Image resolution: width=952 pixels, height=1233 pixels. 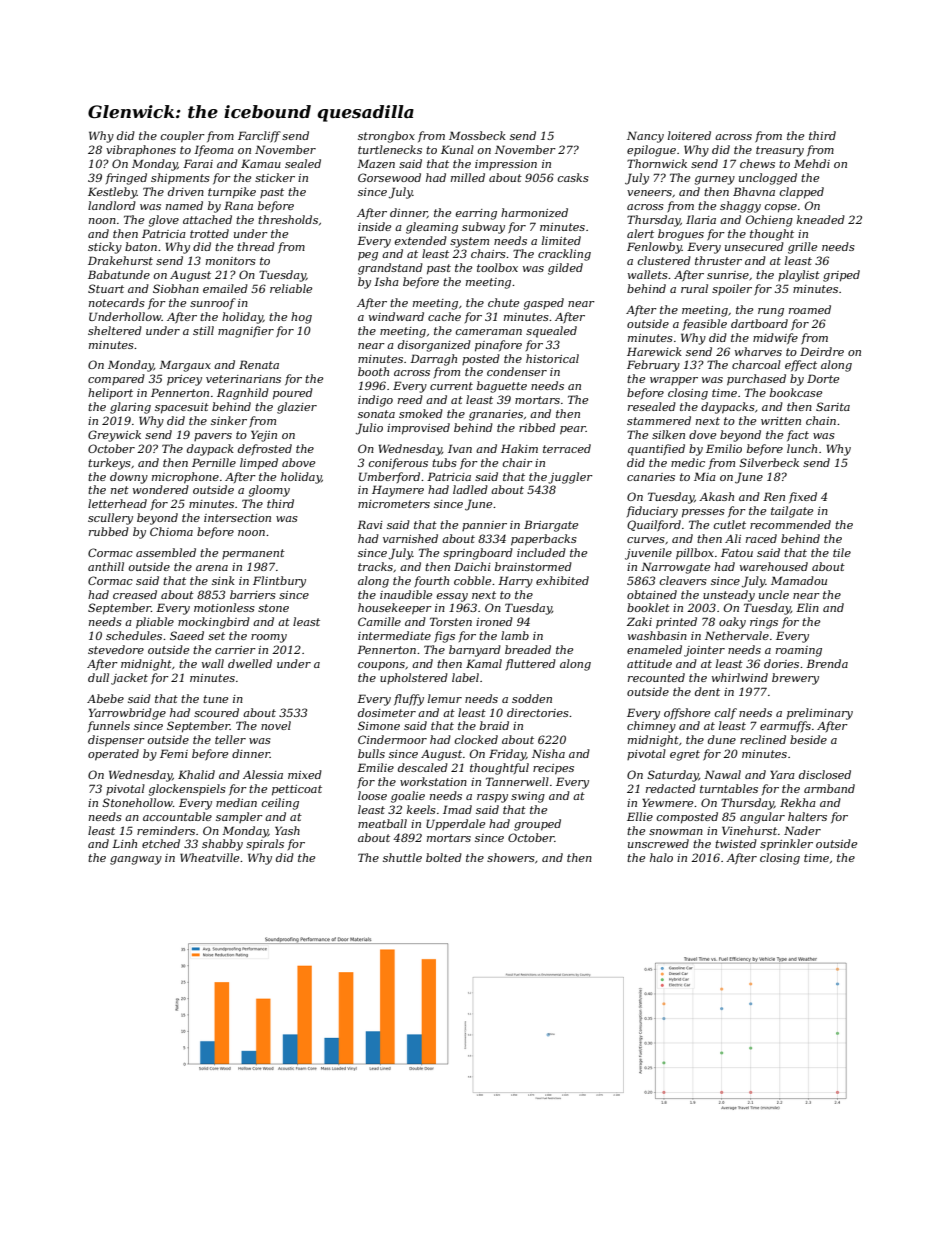 I want to click on glaring, so click(x=130, y=408).
